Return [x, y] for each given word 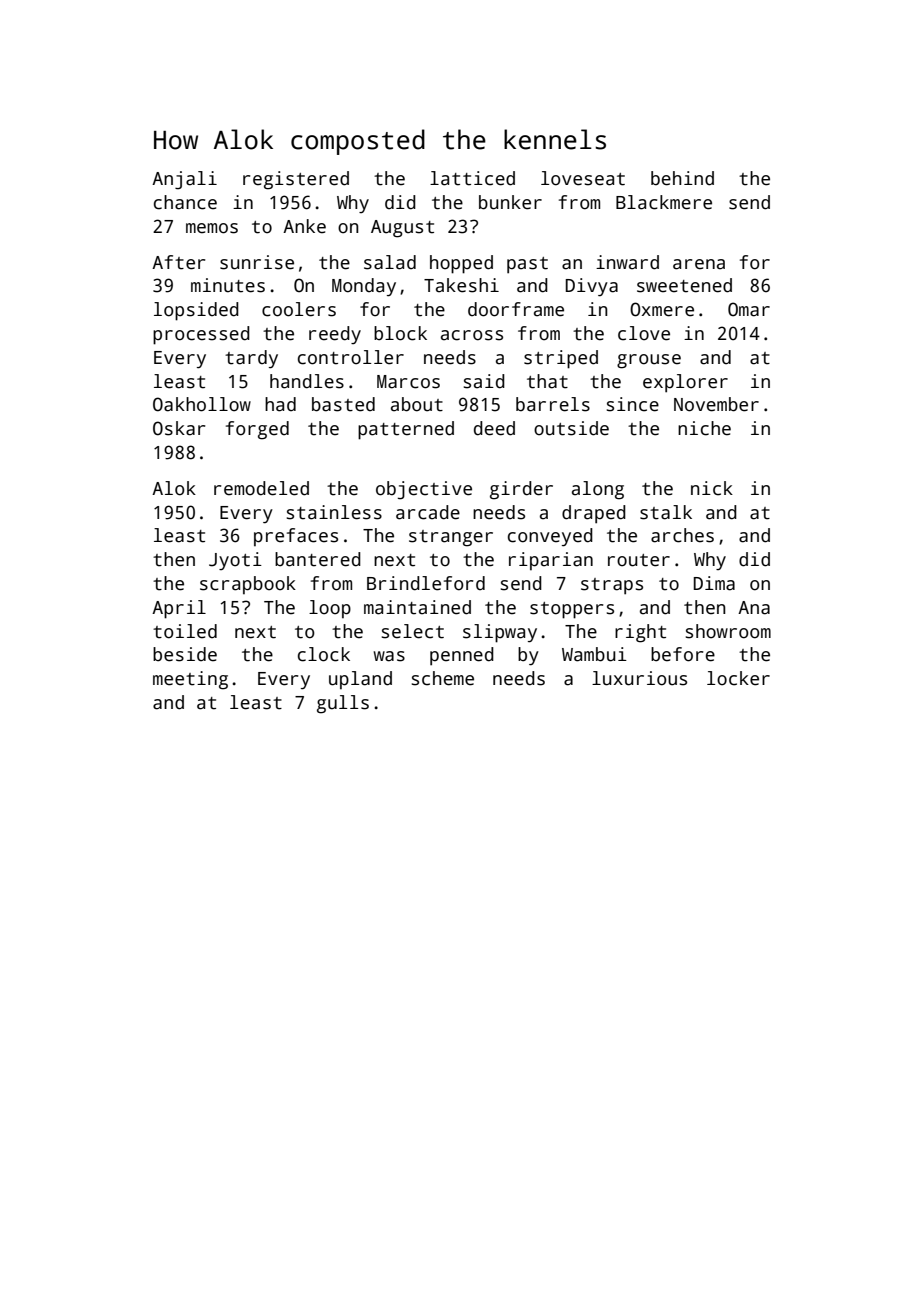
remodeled [261, 488]
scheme [443, 678]
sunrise [257, 262]
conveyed [550, 537]
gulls [343, 704]
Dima [714, 583]
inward [627, 262]
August [402, 229]
